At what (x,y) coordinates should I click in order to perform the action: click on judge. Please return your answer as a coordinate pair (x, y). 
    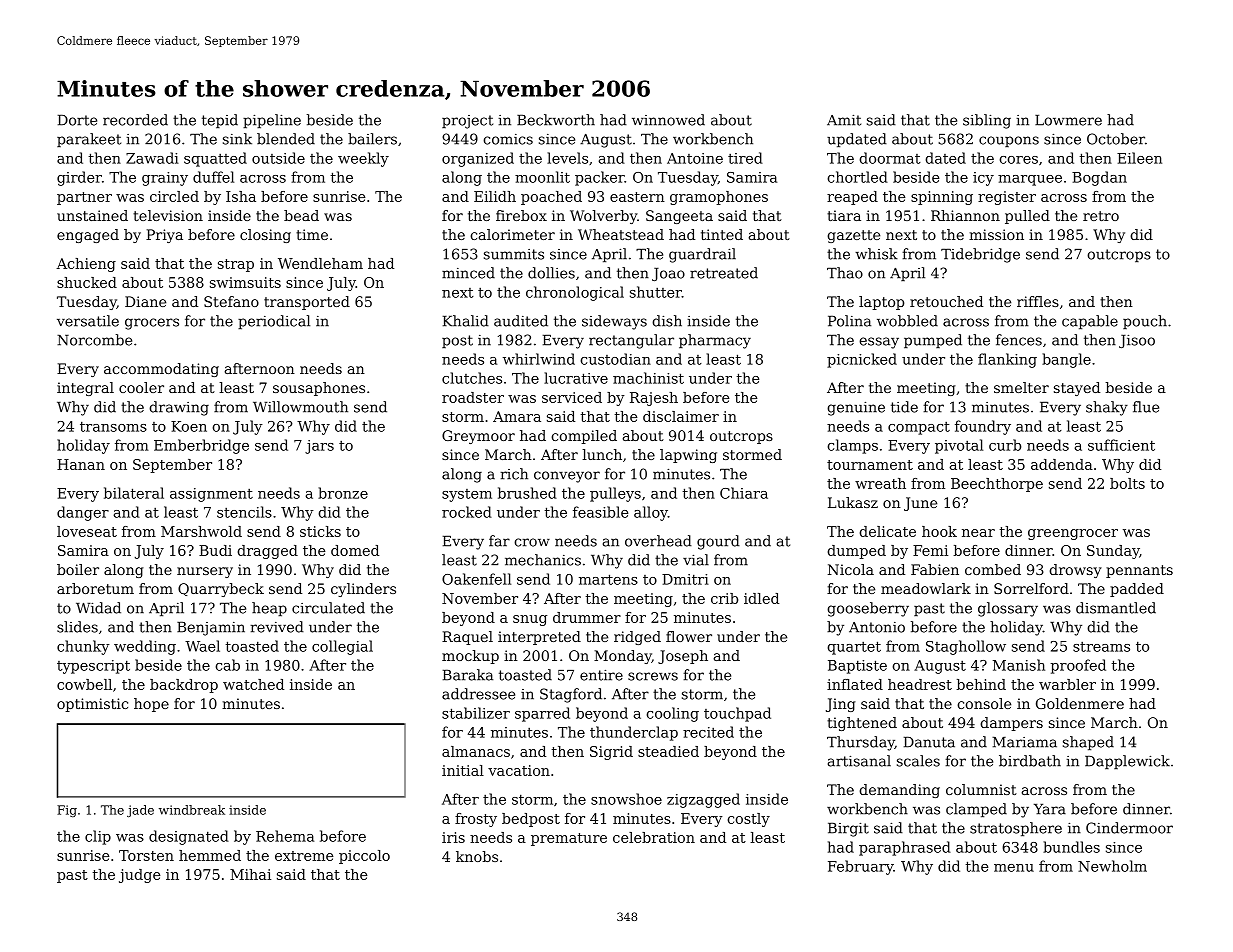
    Looking at the image, I should click on (140, 876).
